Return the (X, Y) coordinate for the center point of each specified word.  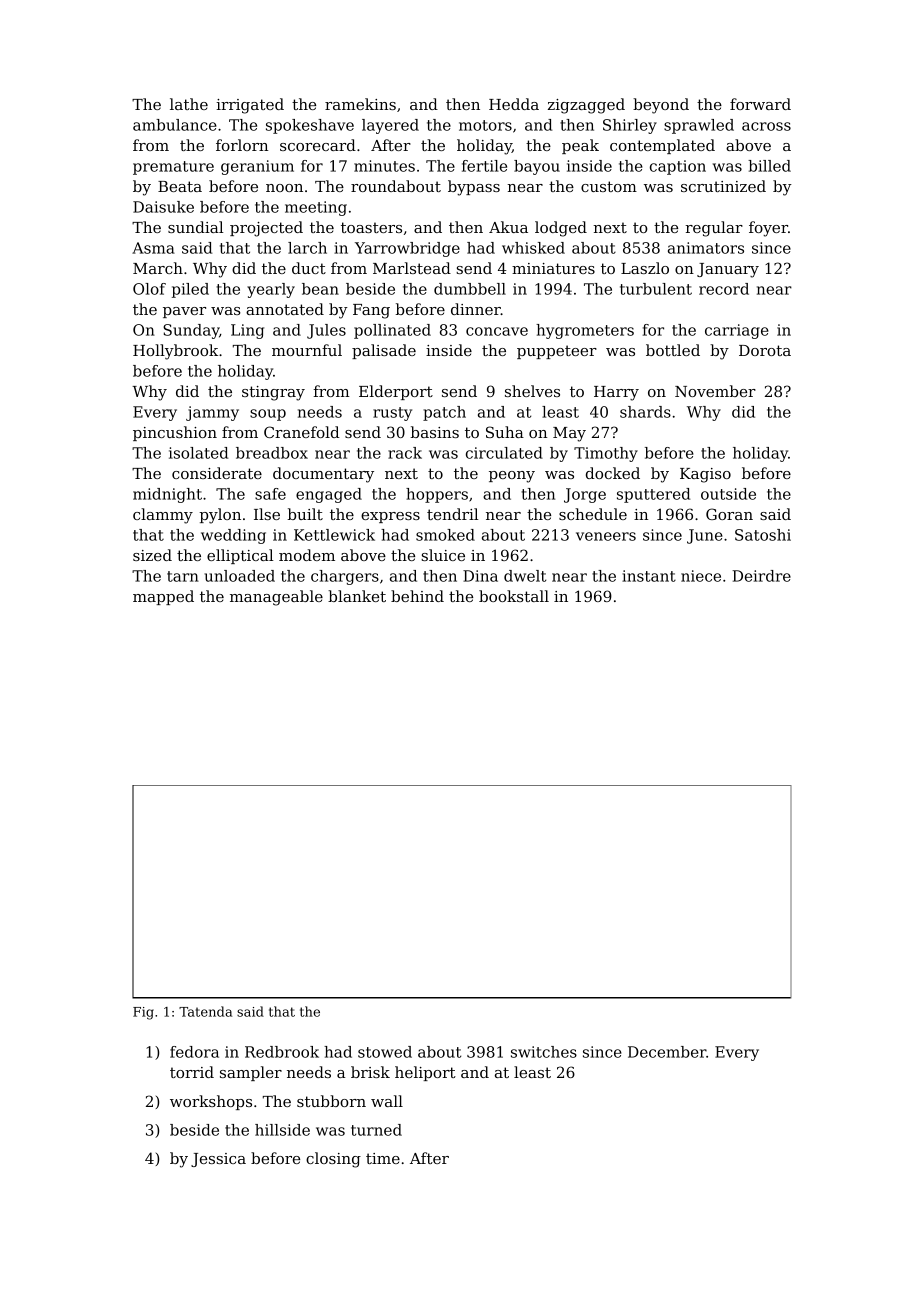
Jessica (218, 1160)
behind (417, 596)
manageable (276, 598)
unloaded (239, 576)
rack (405, 453)
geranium (257, 167)
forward (760, 104)
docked (613, 473)
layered (390, 126)
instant (649, 576)
